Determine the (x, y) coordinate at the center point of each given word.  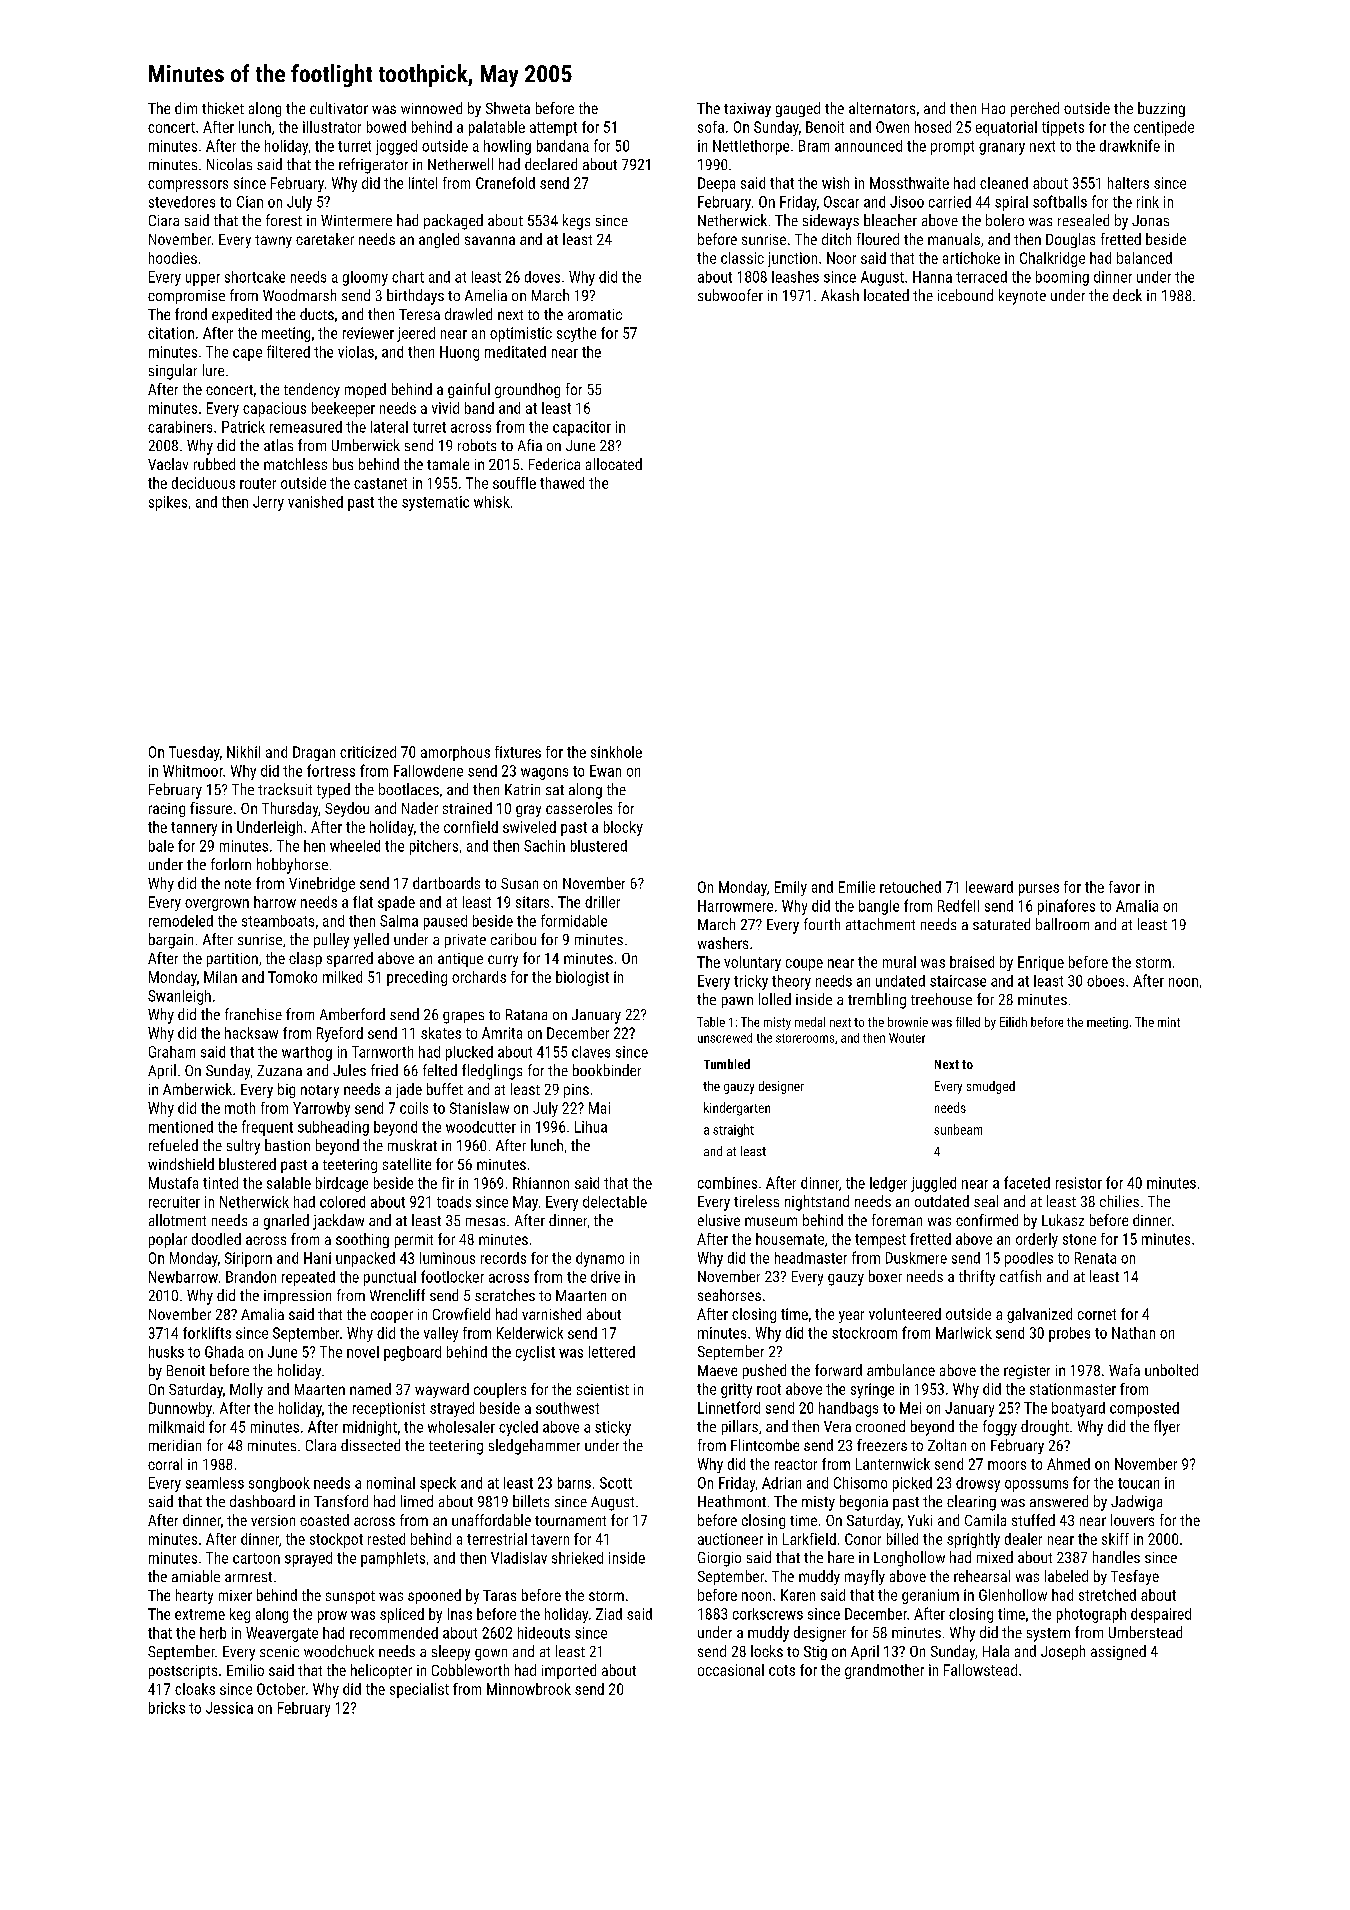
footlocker (452, 1276)
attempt (553, 129)
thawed (562, 483)
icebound (965, 295)
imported (569, 1671)
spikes (168, 503)
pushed (764, 1371)
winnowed (431, 108)
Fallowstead (980, 1670)
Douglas (1070, 240)
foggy (1000, 1428)
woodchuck (339, 1651)
